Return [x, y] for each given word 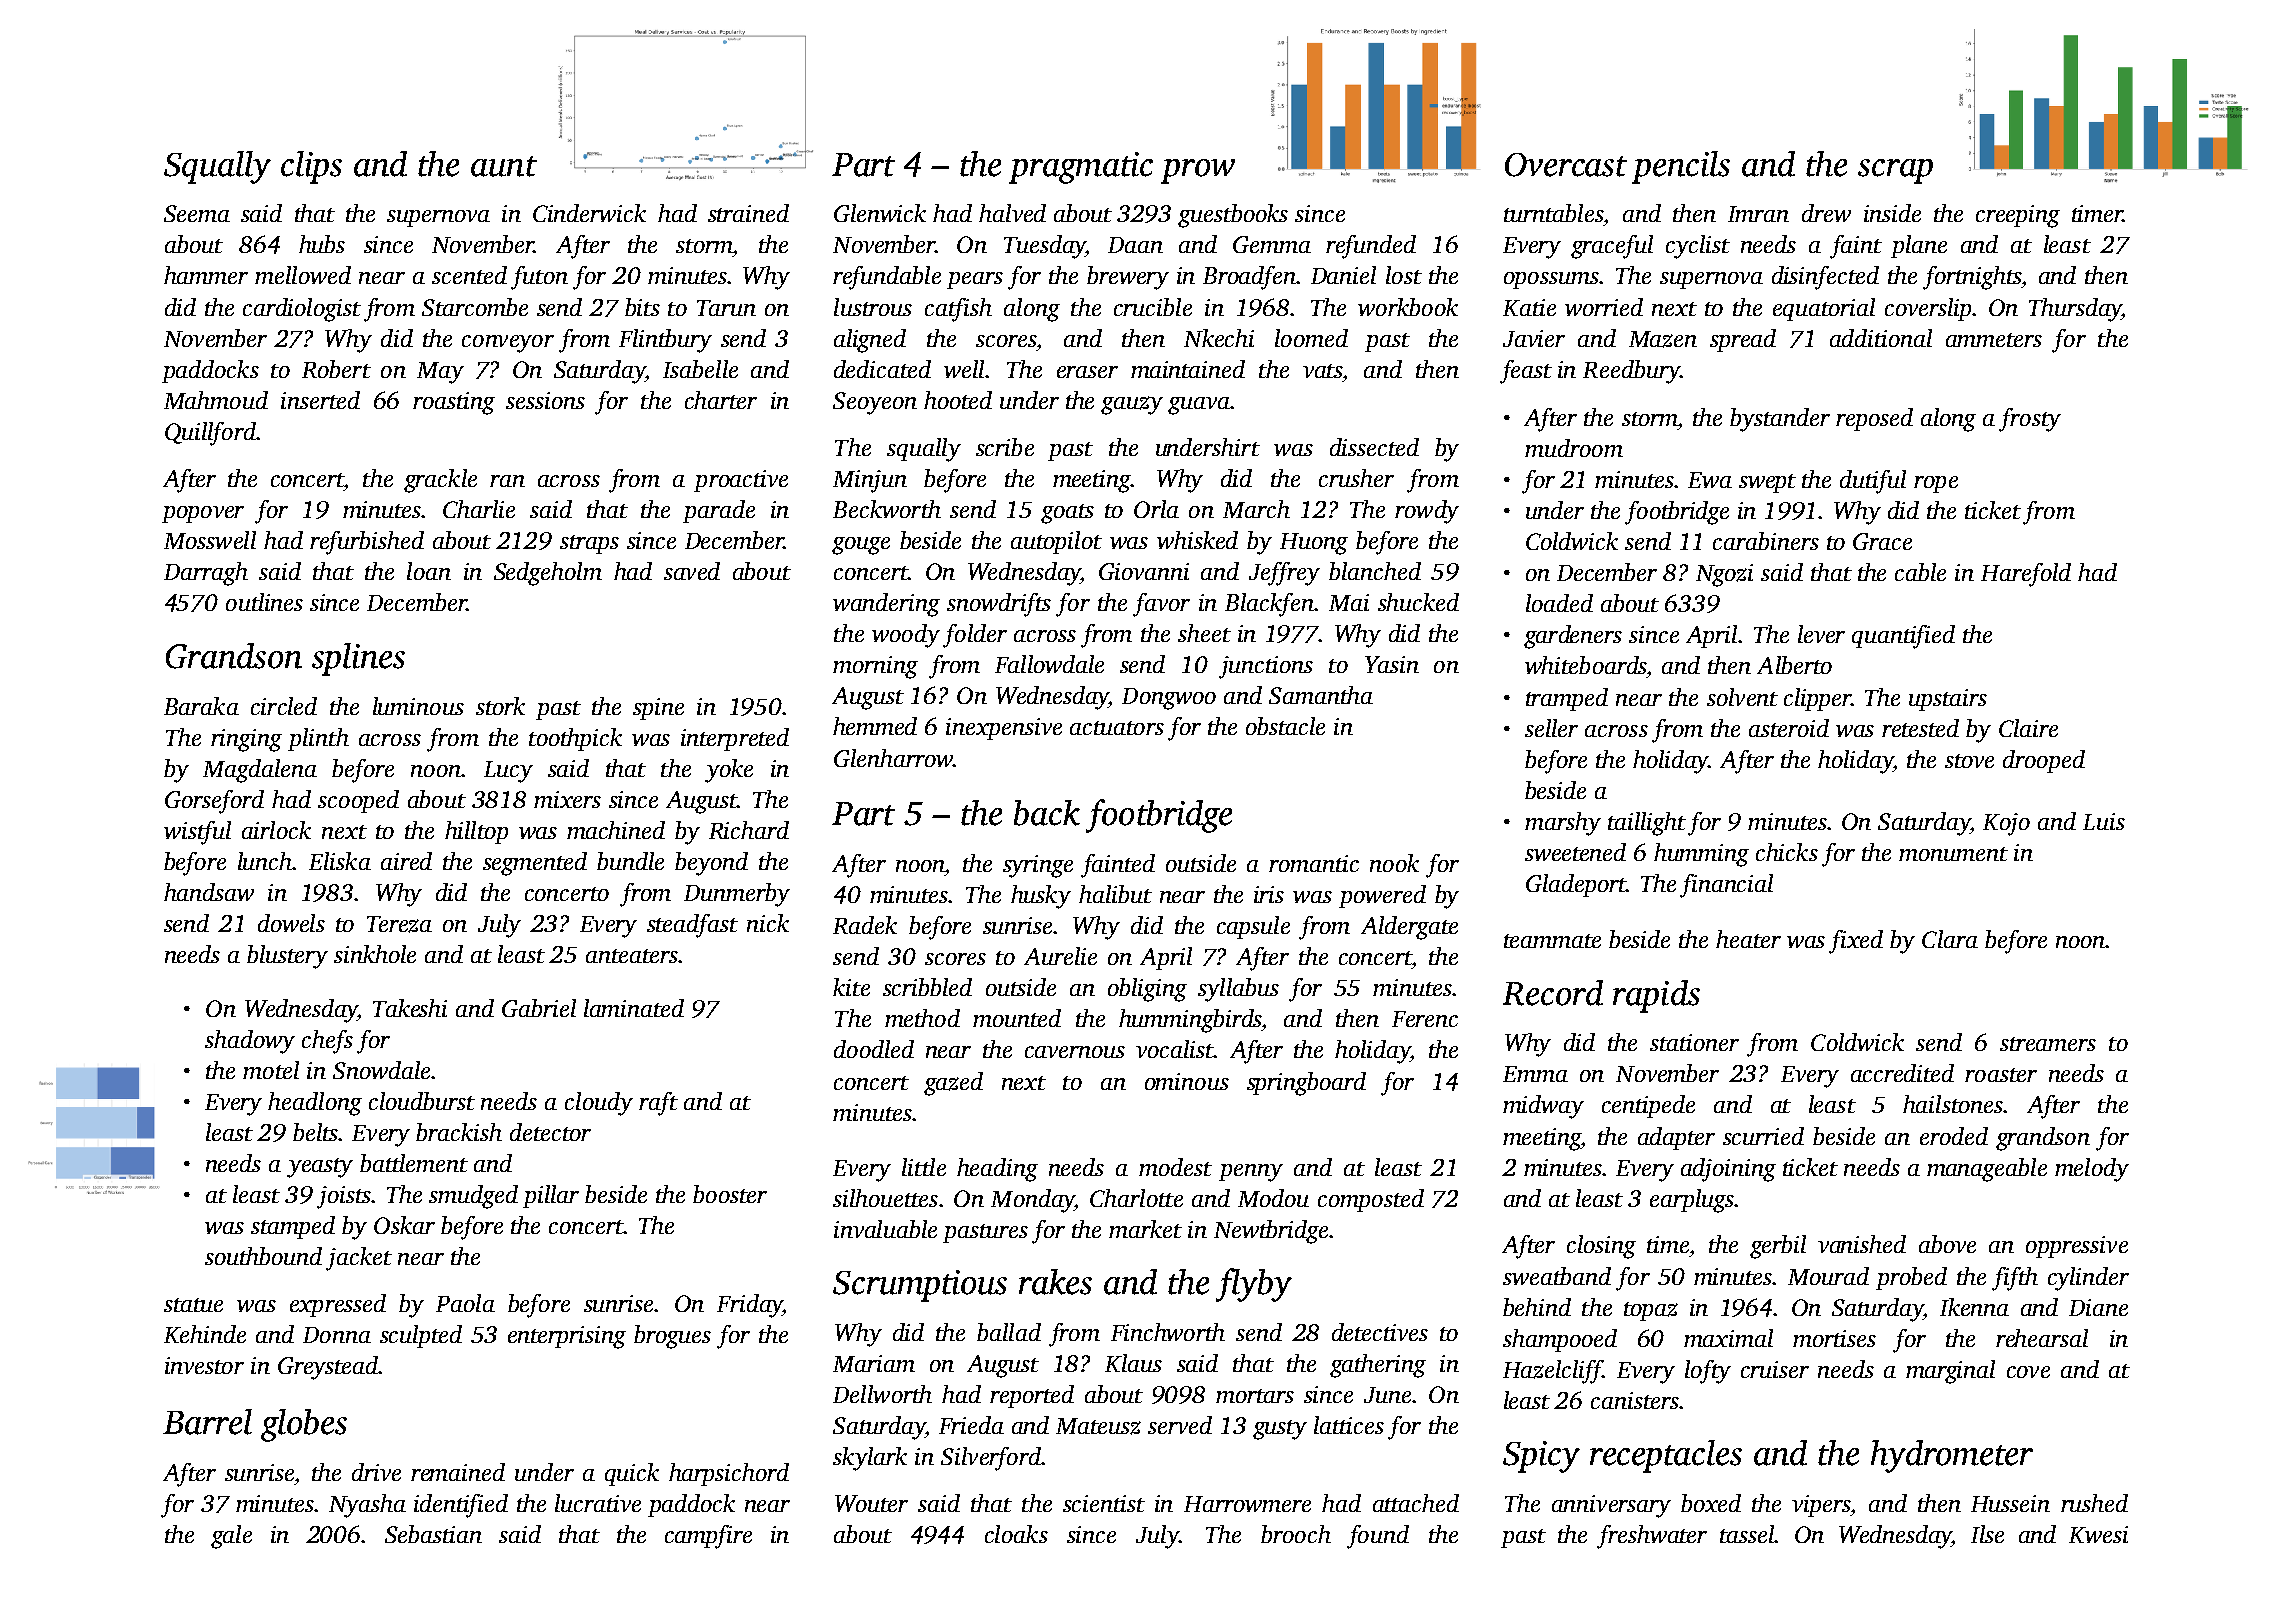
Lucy [508, 772]
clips [311, 167]
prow [1198, 171]
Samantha [1321, 695]
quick [632, 1474]
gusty [1280, 1430]
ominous [1187, 1081]
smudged [473, 1197]
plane [1919, 246]
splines [358, 659]
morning [875, 667]
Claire [2028, 728]
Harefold [2026, 575]
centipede [1648, 1106]
